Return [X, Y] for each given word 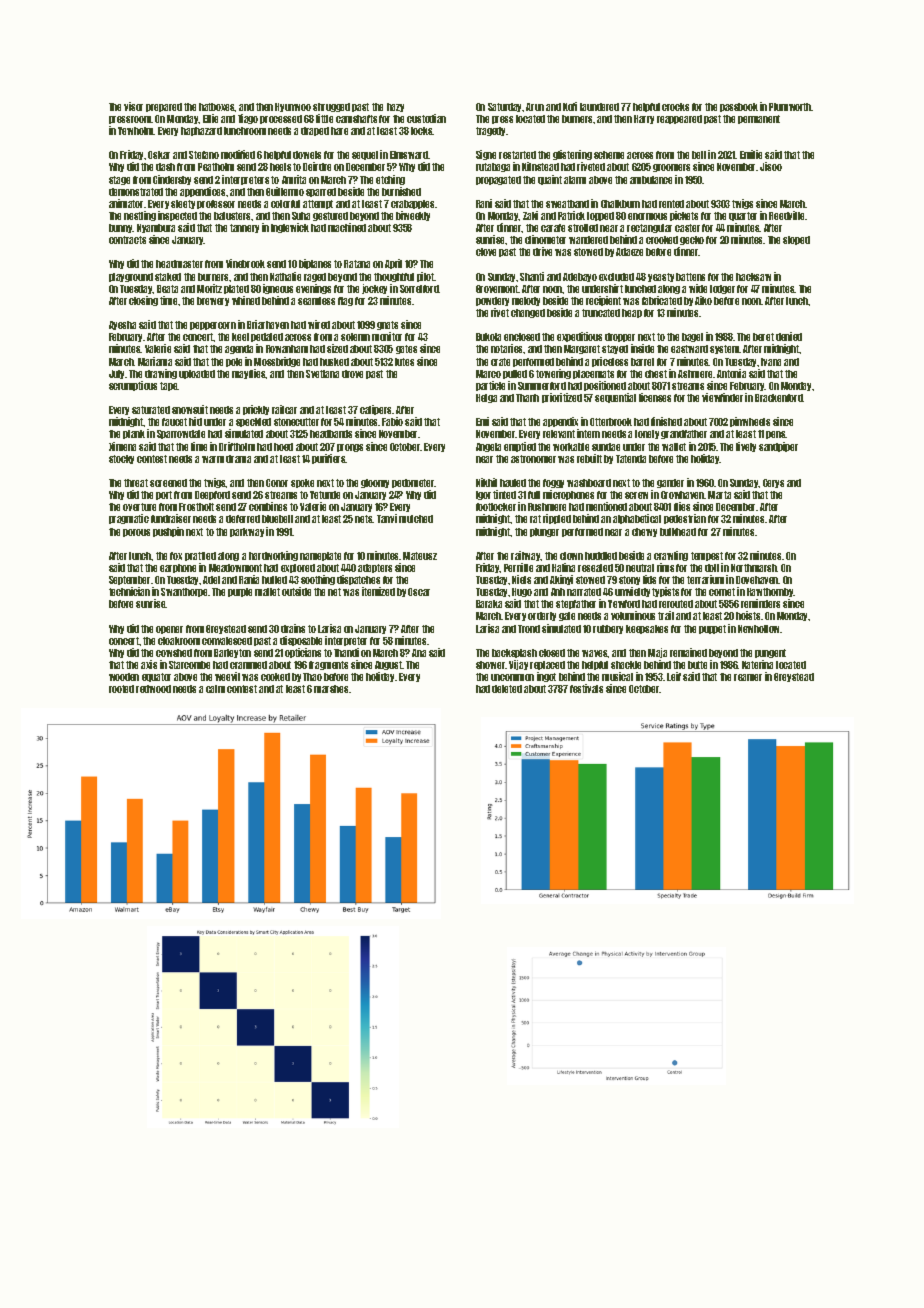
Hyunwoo [293, 107]
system [724, 349]
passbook [739, 107]
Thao [312, 677]
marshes [331, 689]
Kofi [570, 106]
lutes [404, 362]
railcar [284, 409]
